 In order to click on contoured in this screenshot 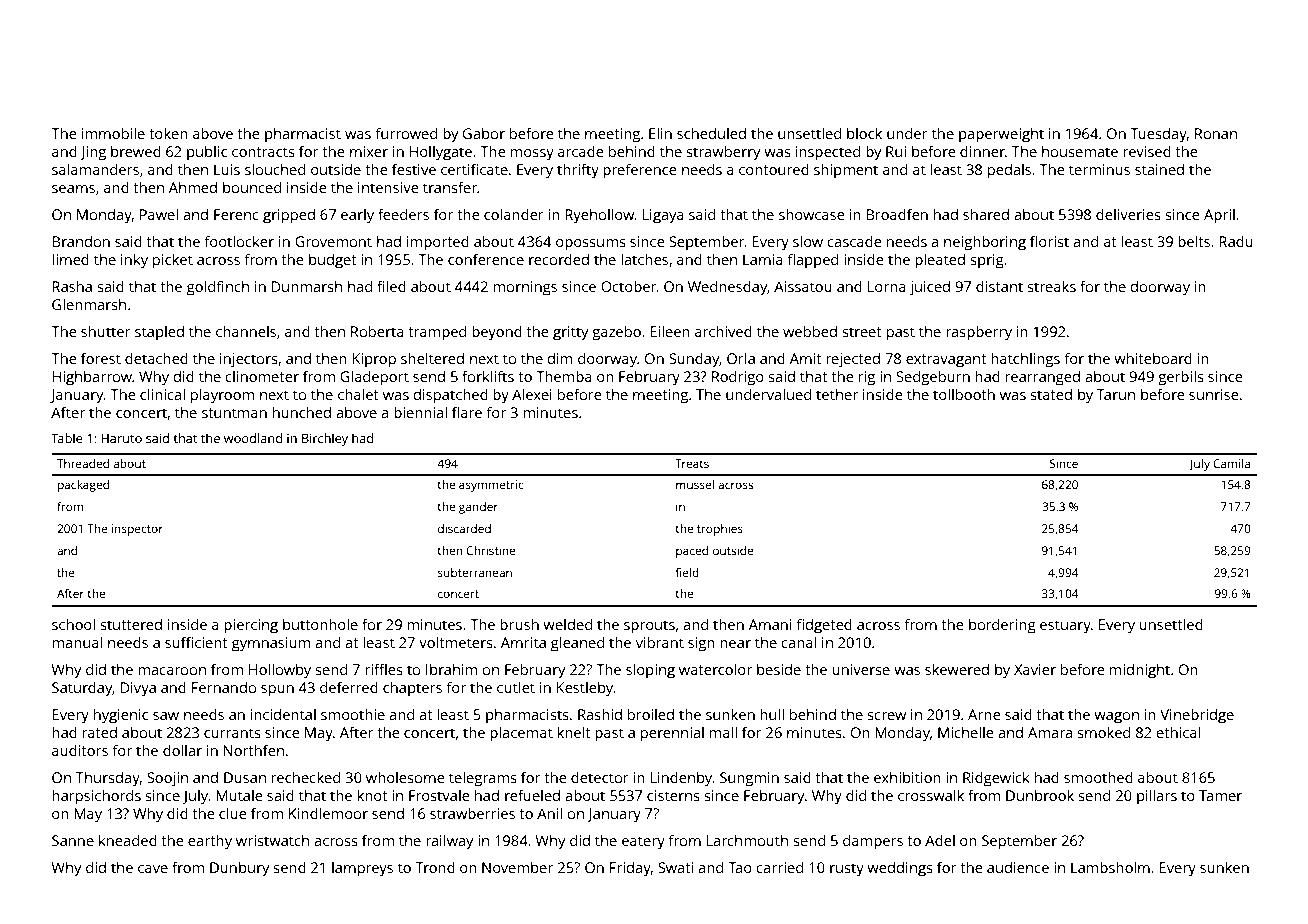, I will do `click(774, 169)`.
